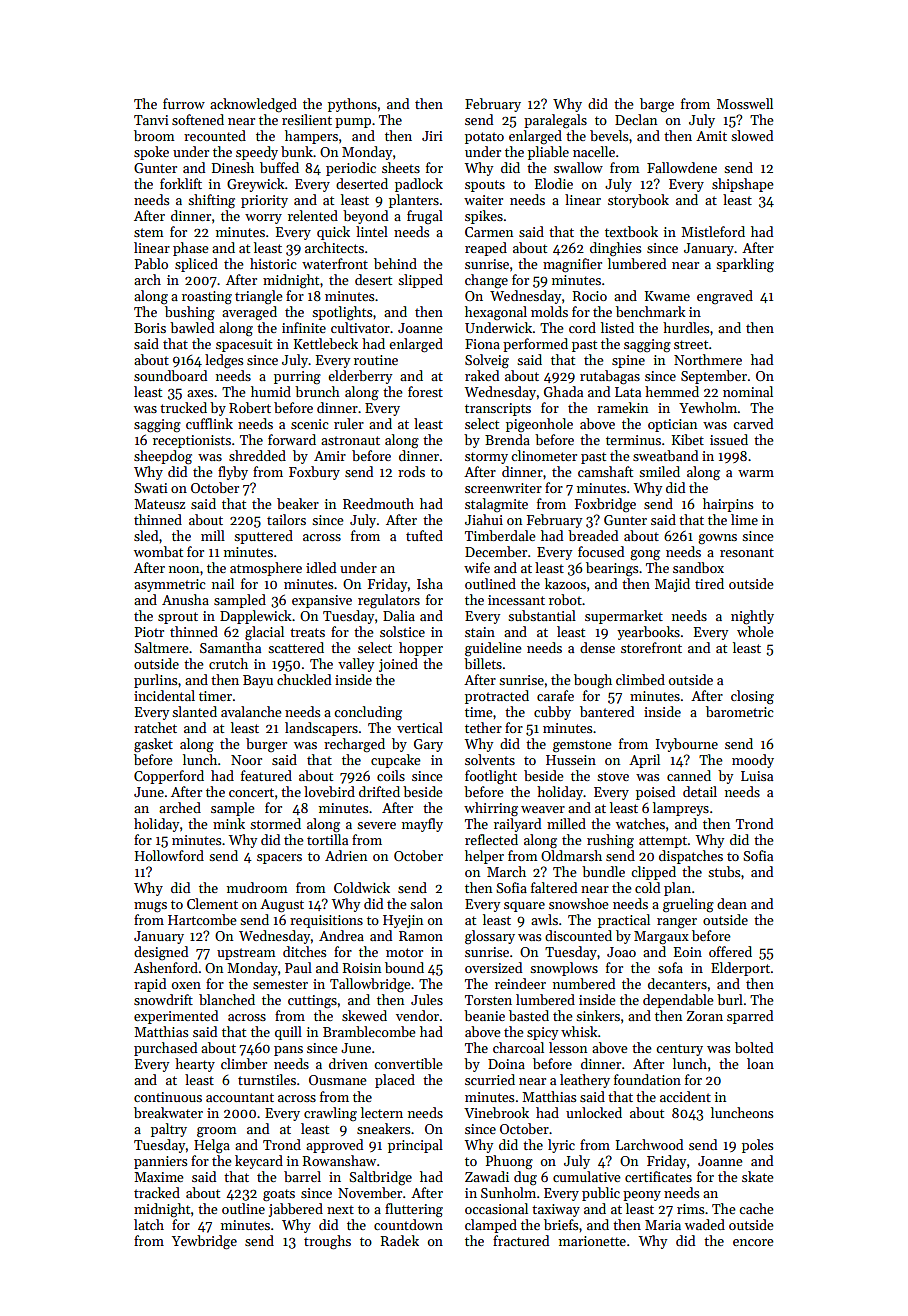 This document has width=908, height=1316. Describe the element at coordinates (233, 473) in the document. I see `flyby` at that location.
